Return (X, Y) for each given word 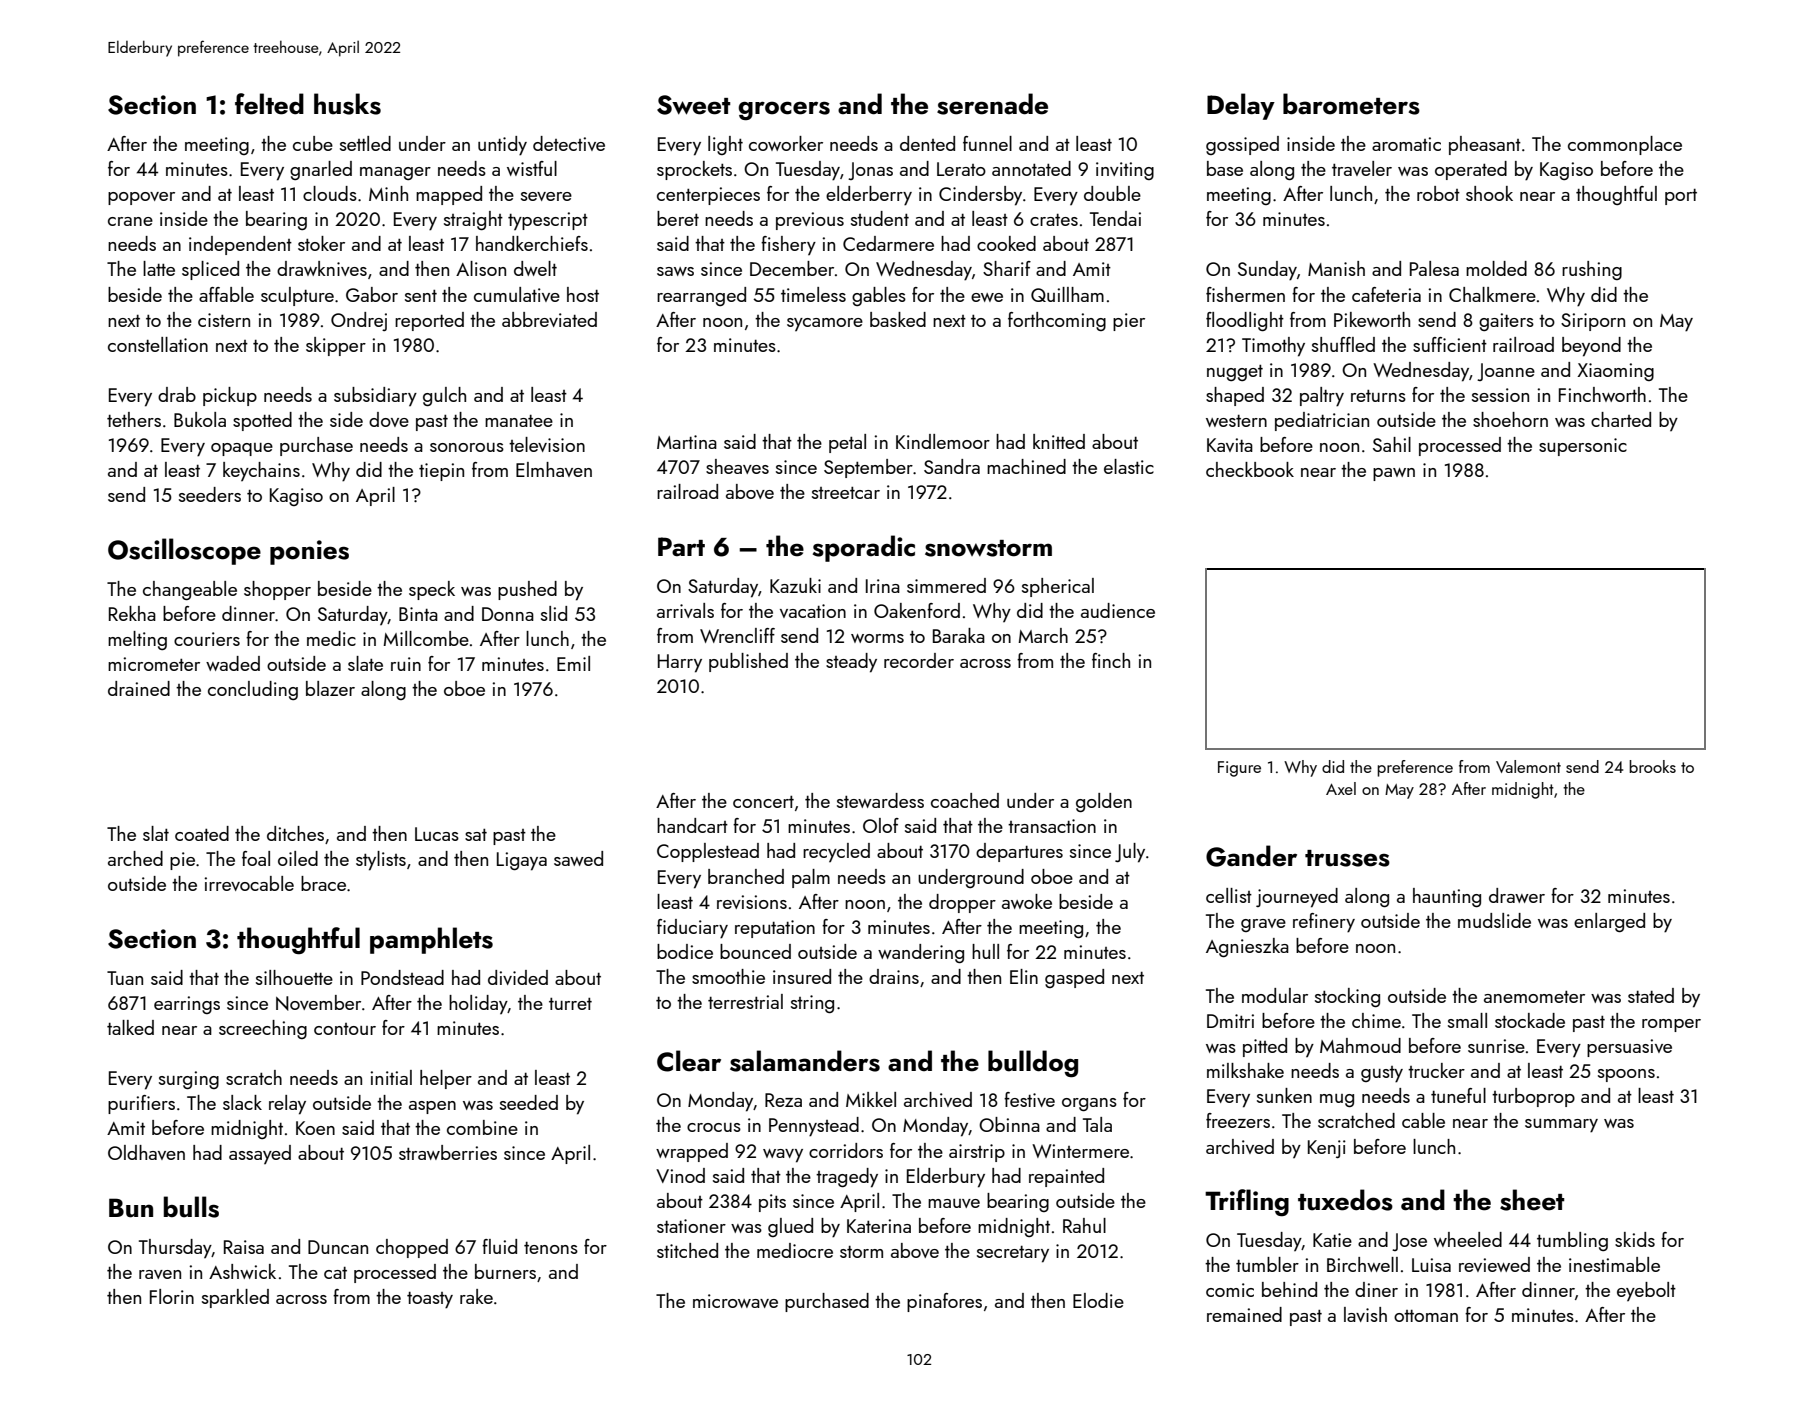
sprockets (694, 170)
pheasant (1485, 145)
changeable (190, 590)
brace (323, 883)
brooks (1652, 766)
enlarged (1609, 922)
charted (1621, 419)
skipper (336, 346)
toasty (430, 1300)
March (1043, 635)
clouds (330, 193)
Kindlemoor (943, 441)
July (1130, 853)
